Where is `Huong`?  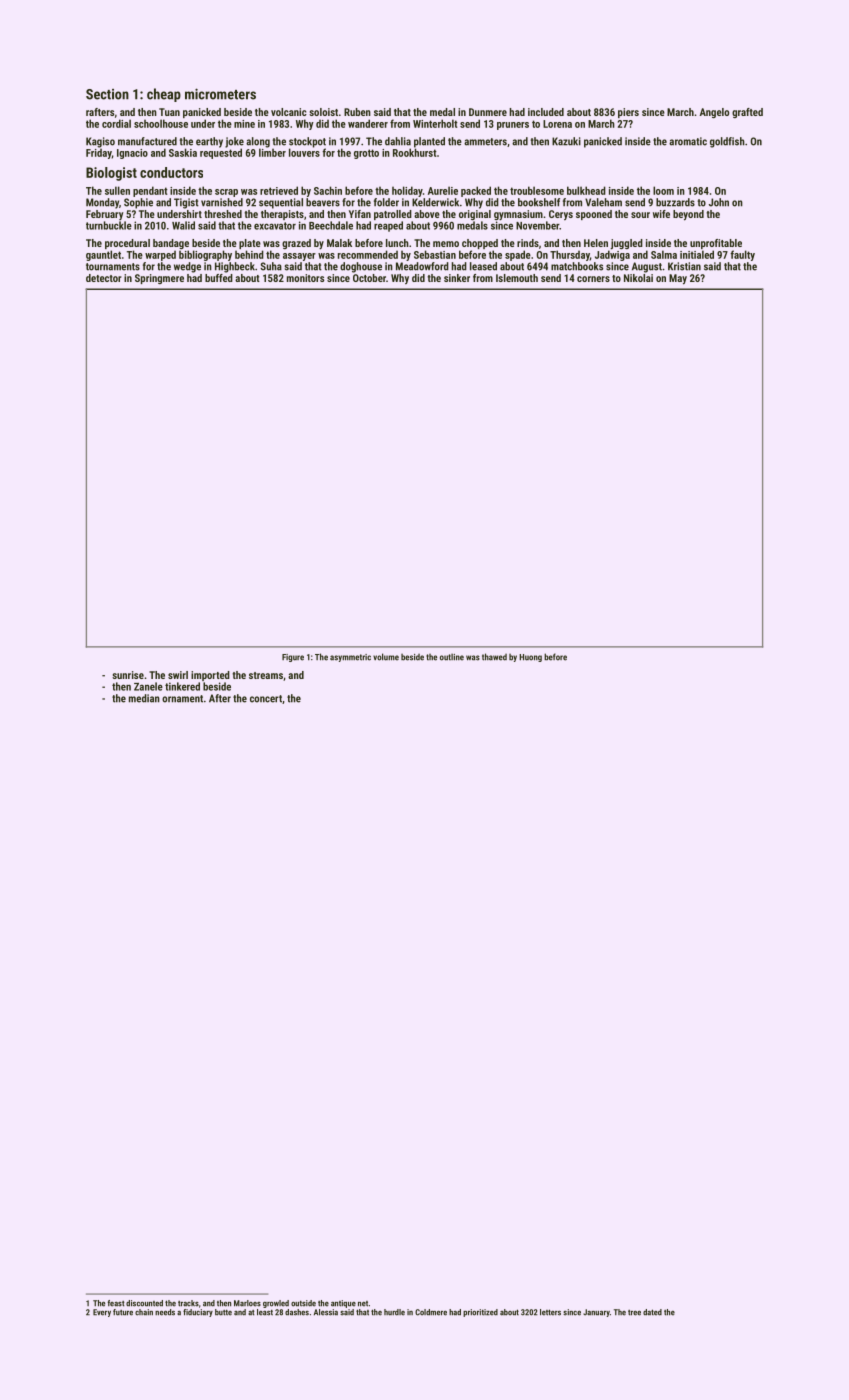
Huong is located at coordinates (530, 658).
